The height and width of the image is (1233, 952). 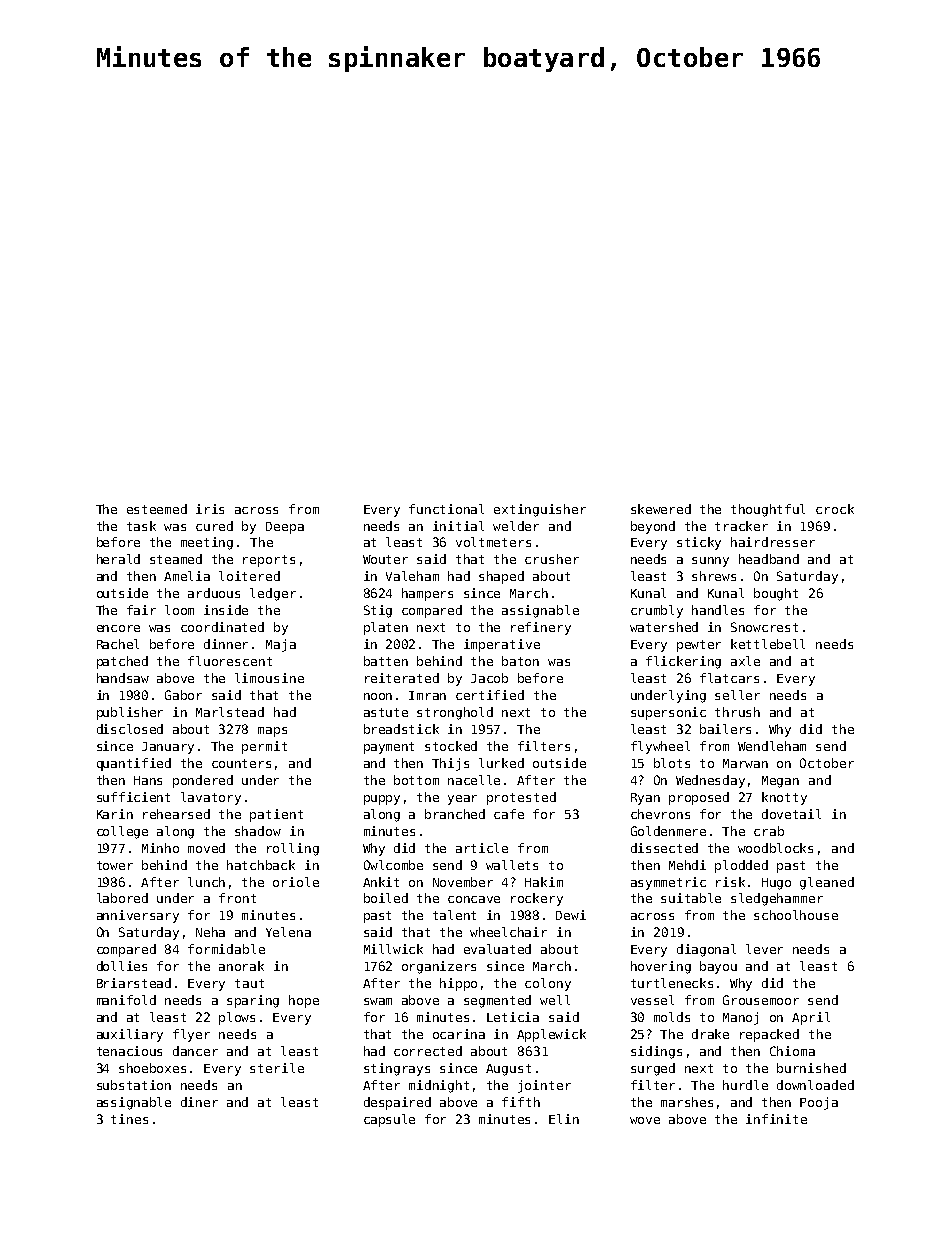 What do you see at coordinates (118, 559) in the image?
I see `herald` at bounding box center [118, 559].
